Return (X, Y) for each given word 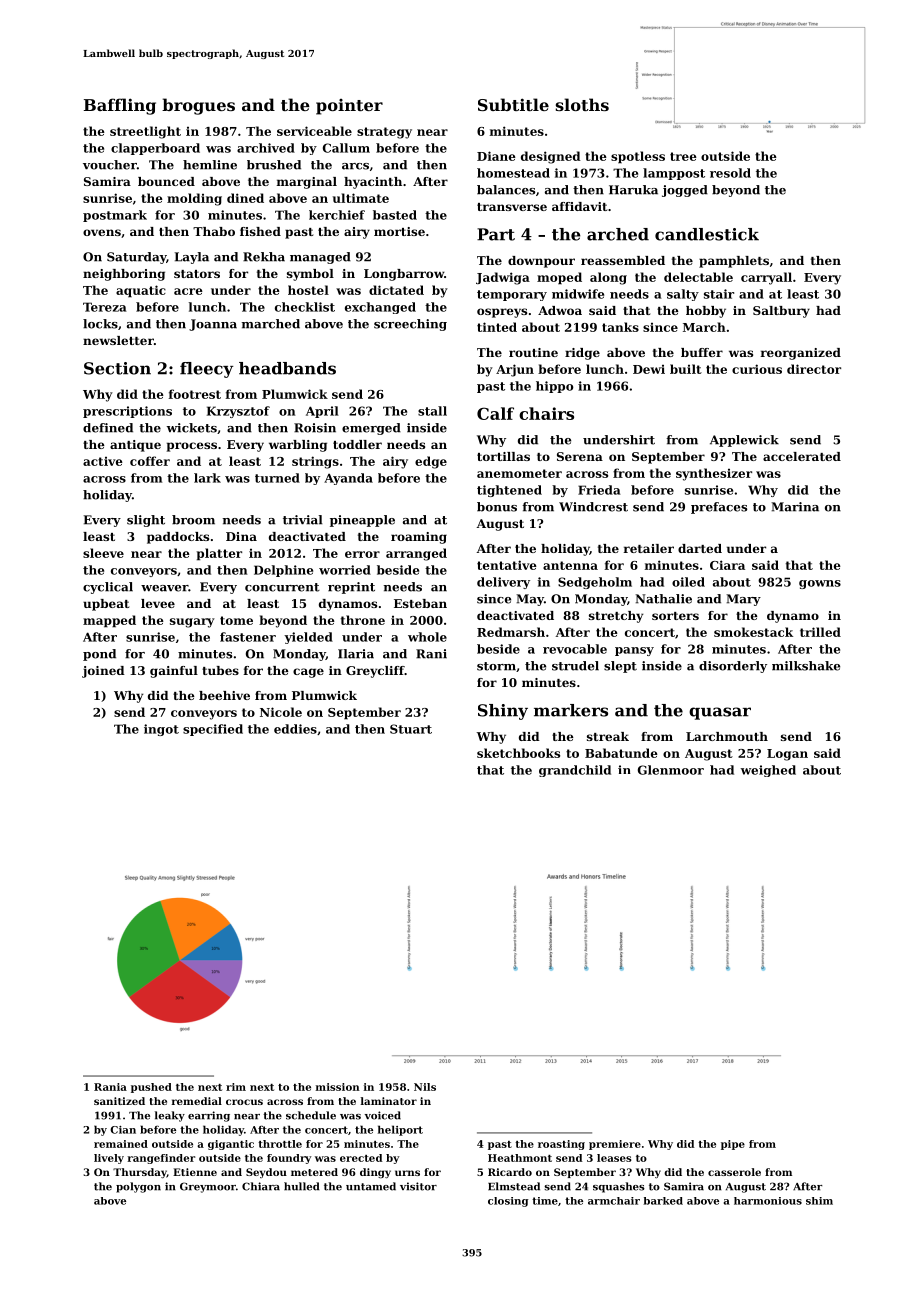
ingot (161, 730)
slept (620, 667)
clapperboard (155, 149)
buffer (702, 352)
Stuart (411, 729)
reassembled (623, 260)
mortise (399, 231)
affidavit (579, 206)
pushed (151, 1088)
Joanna (213, 325)
